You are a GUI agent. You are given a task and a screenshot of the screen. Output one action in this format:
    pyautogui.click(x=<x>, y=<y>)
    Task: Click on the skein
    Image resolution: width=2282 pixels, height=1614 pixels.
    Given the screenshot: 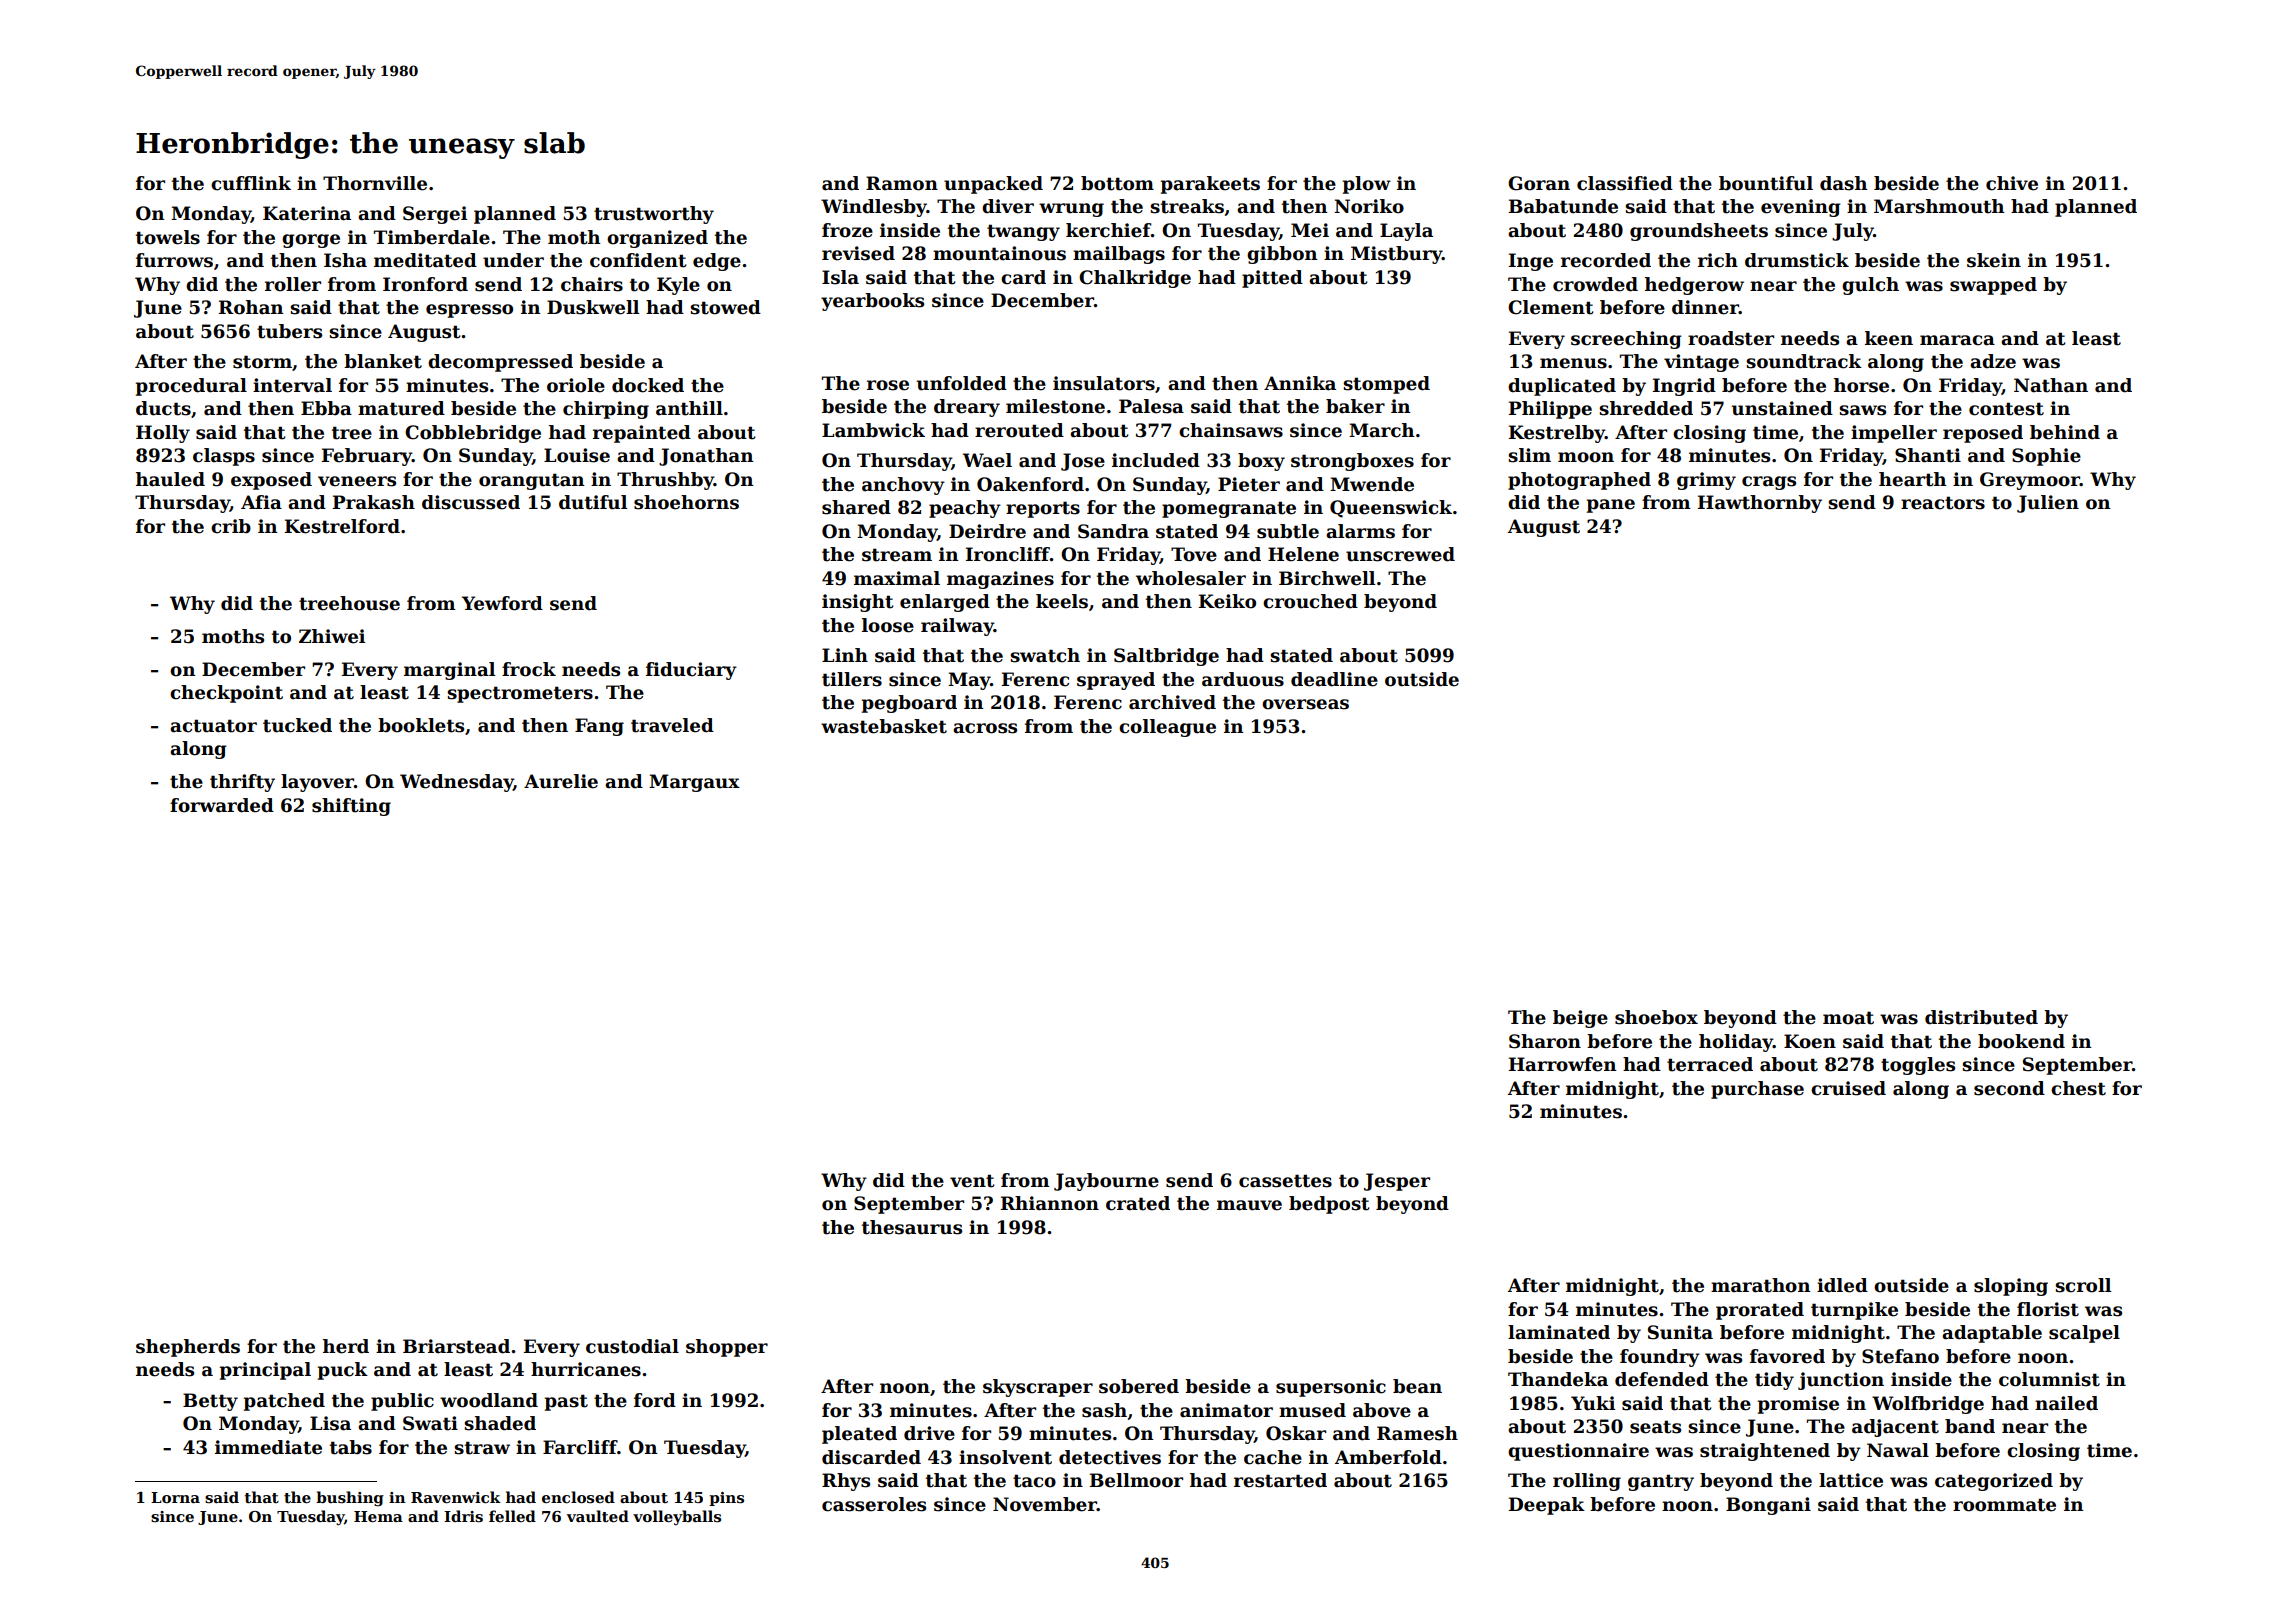 What is the action you would take?
    pyautogui.click(x=1994, y=260)
